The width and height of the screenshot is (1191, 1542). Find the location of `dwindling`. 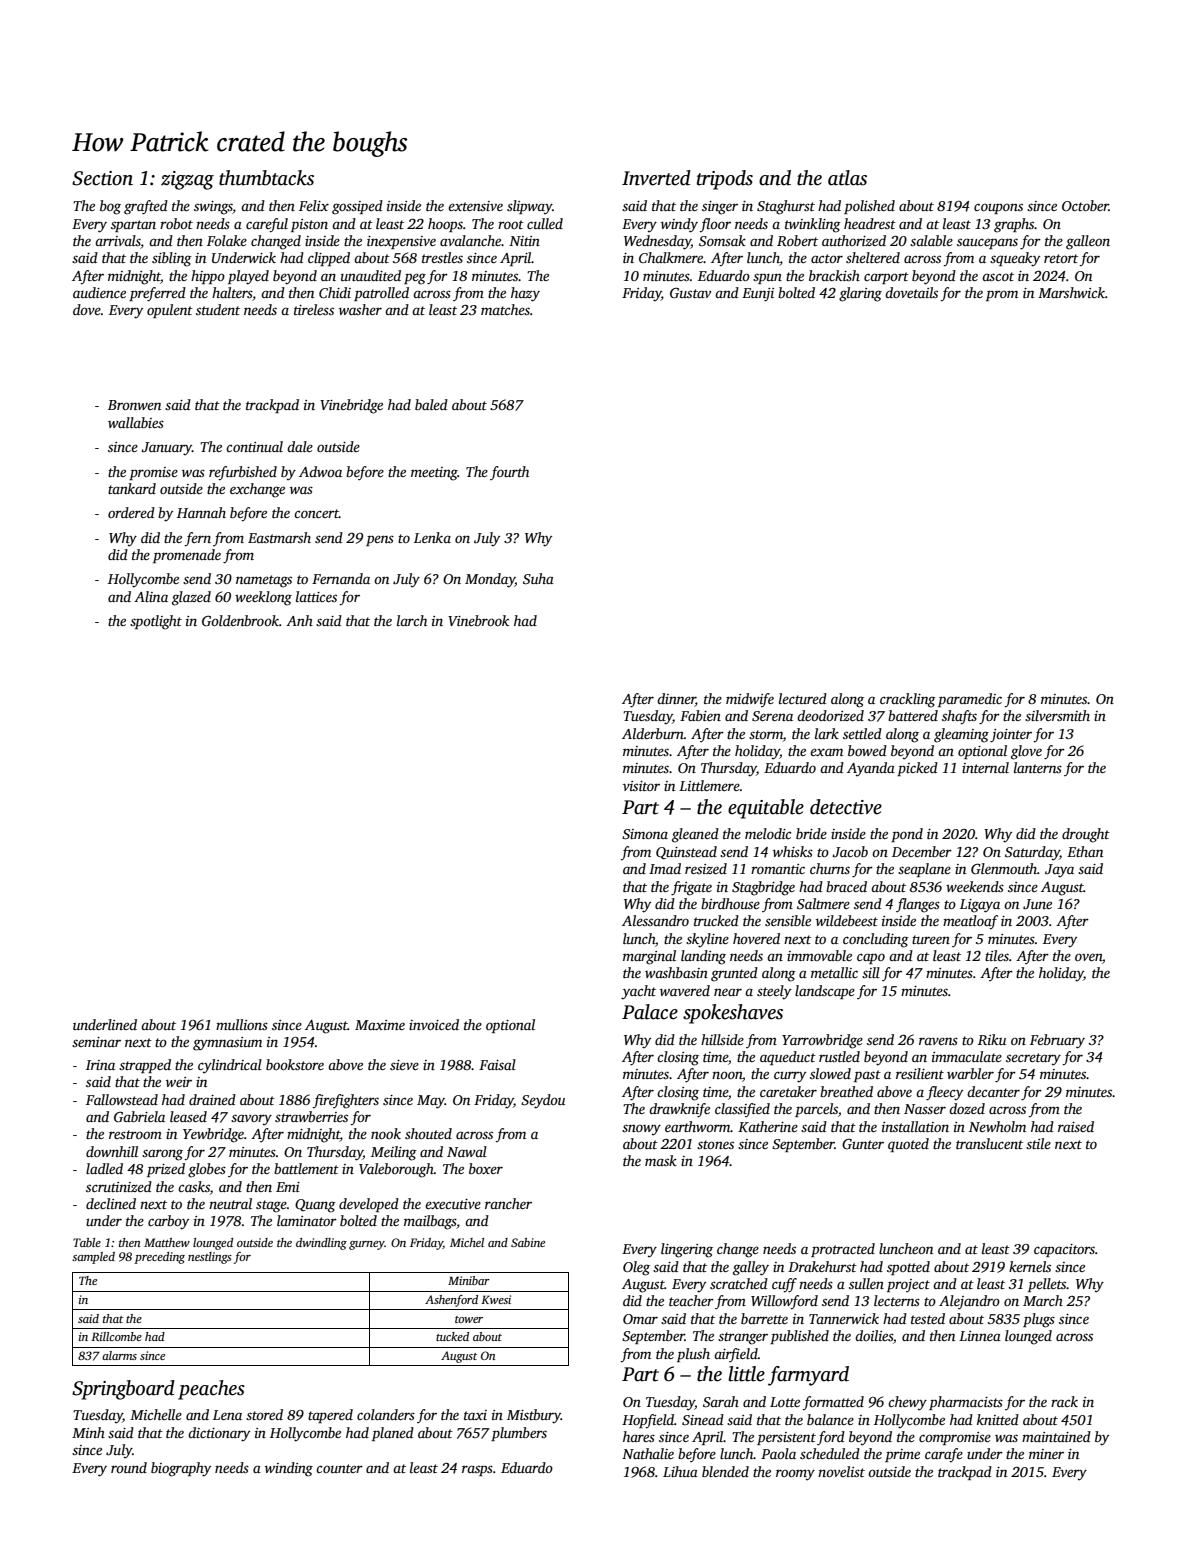

dwindling is located at coordinates (321, 1244).
